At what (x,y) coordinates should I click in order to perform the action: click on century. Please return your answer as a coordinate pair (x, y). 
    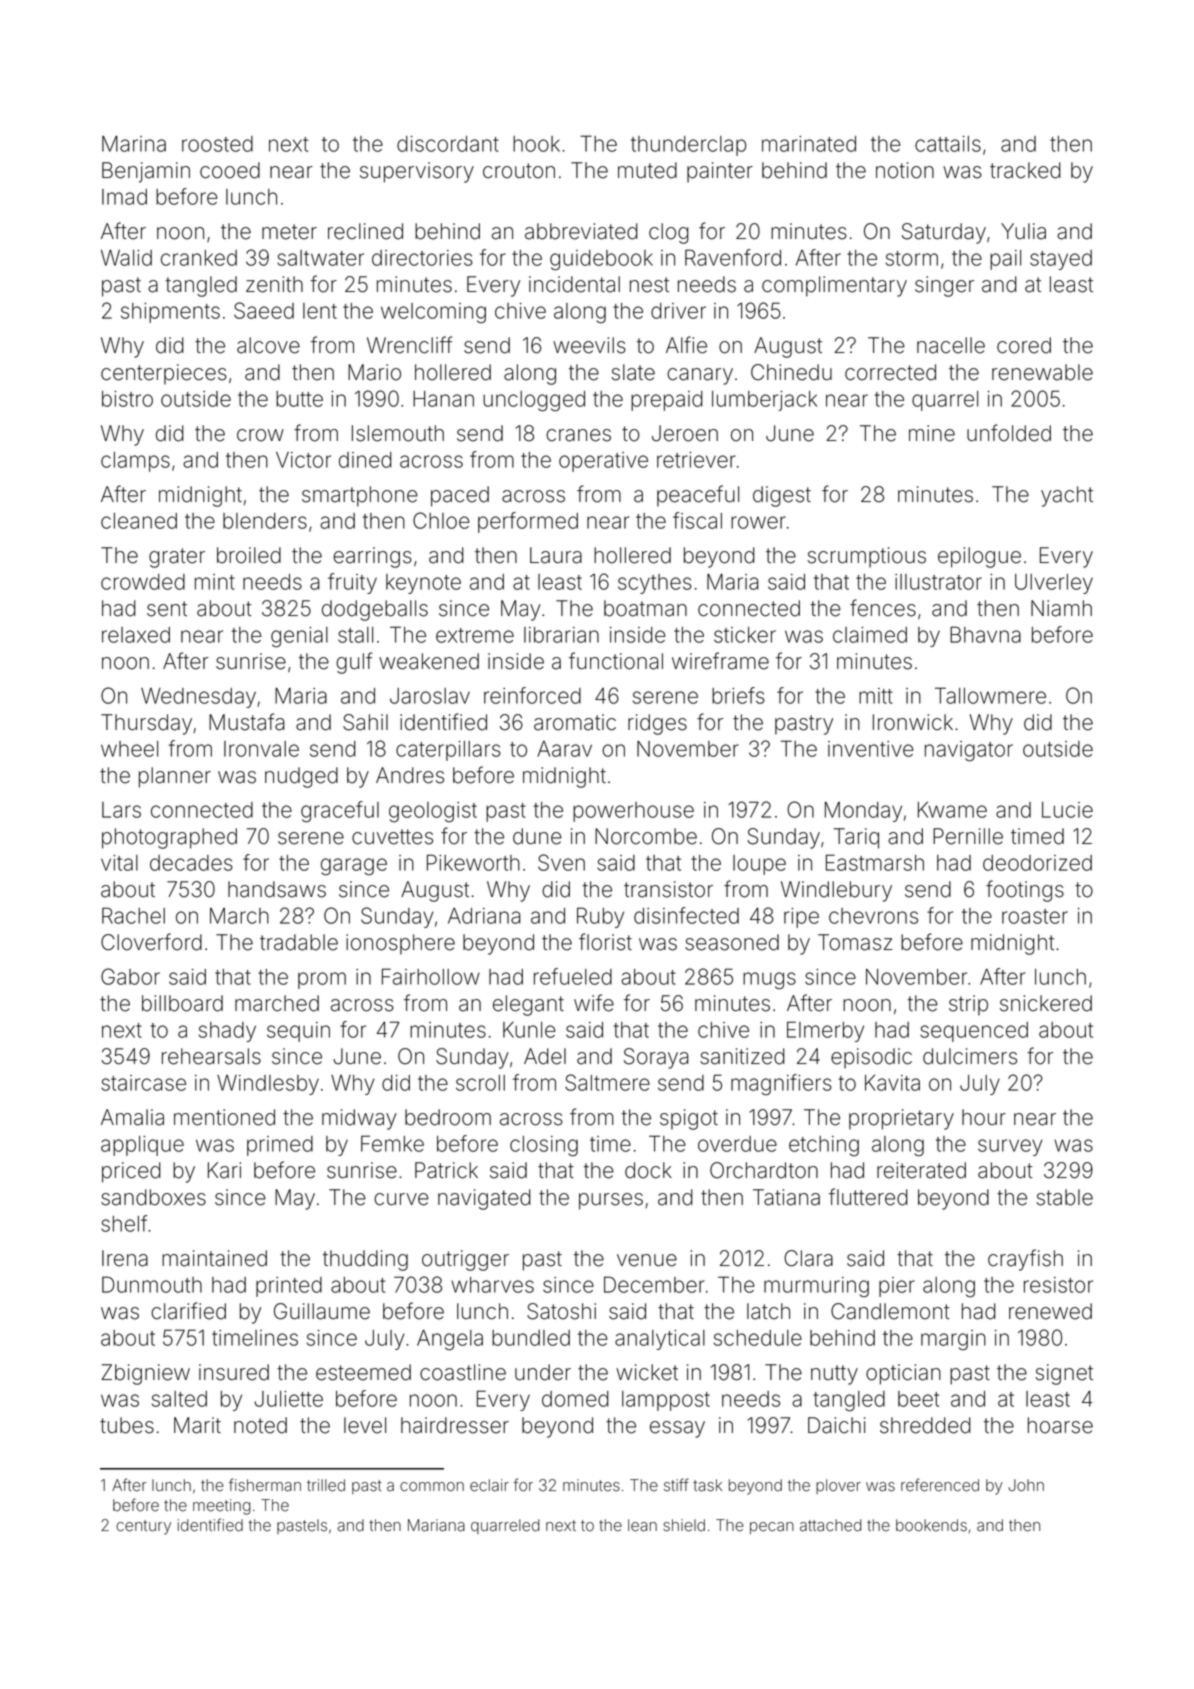
    Looking at the image, I should click on (143, 1527).
